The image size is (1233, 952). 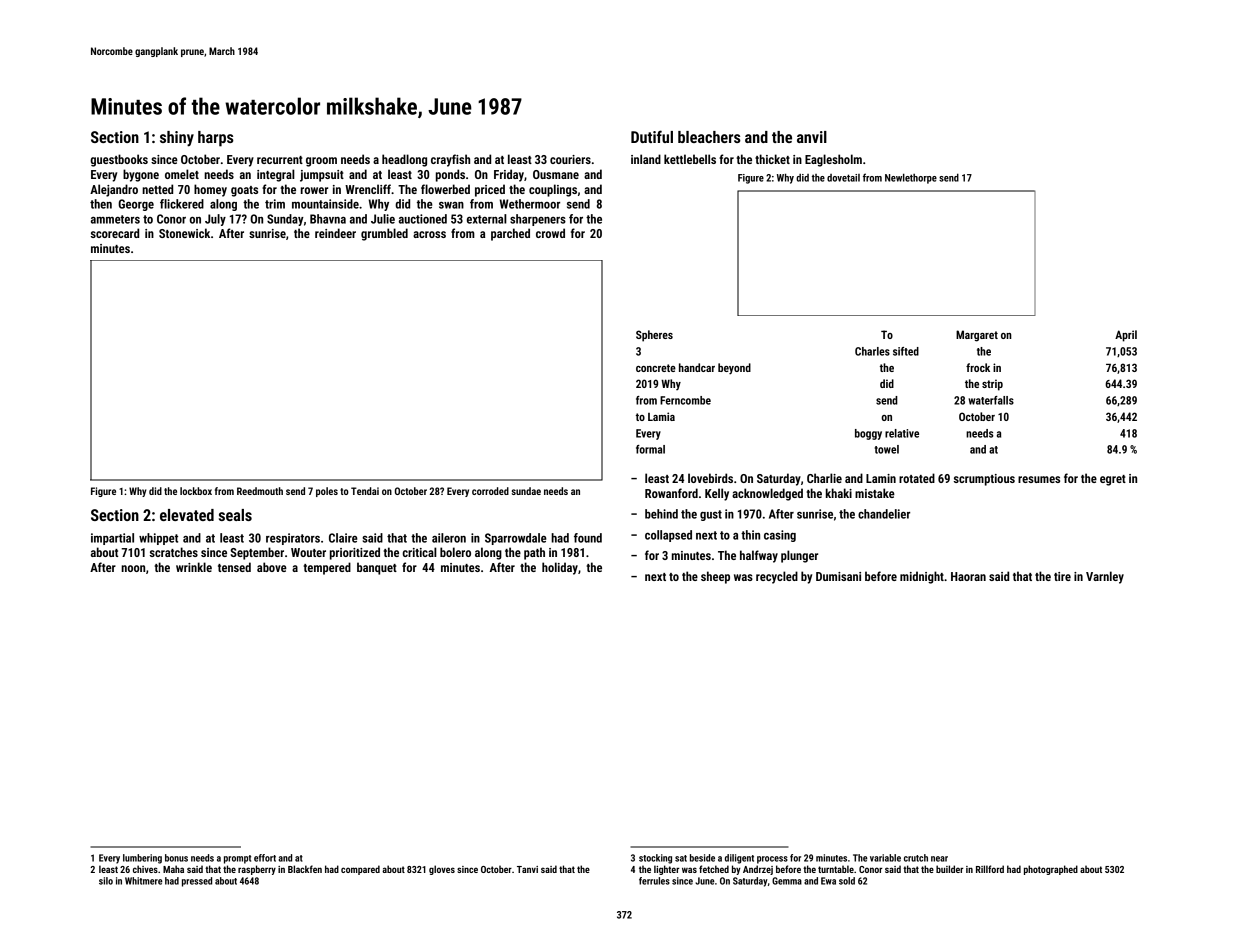 What do you see at coordinates (702, 858) in the screenshot?
I see `beside` at bounding box center [702, 858].
